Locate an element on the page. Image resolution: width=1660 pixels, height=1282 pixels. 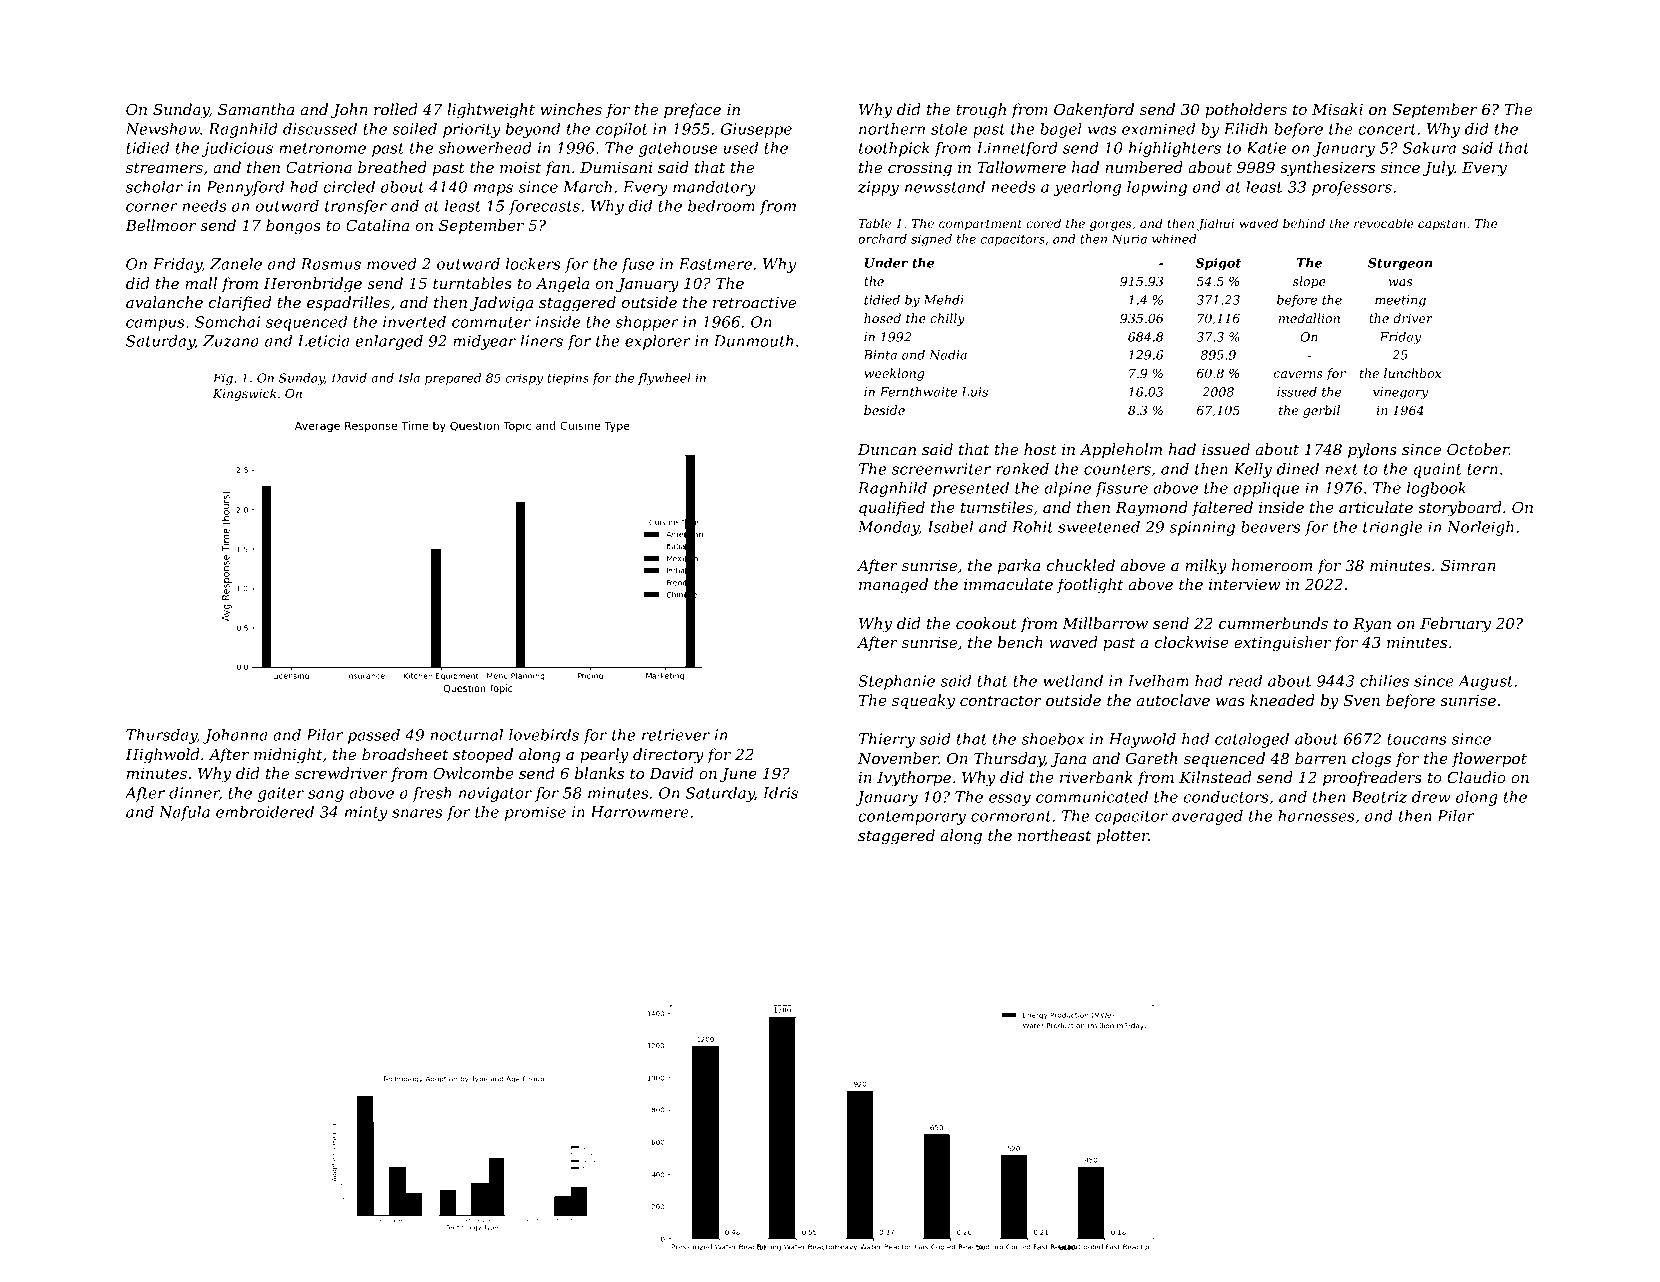
medallion is located at coordinates (1309, 318).
